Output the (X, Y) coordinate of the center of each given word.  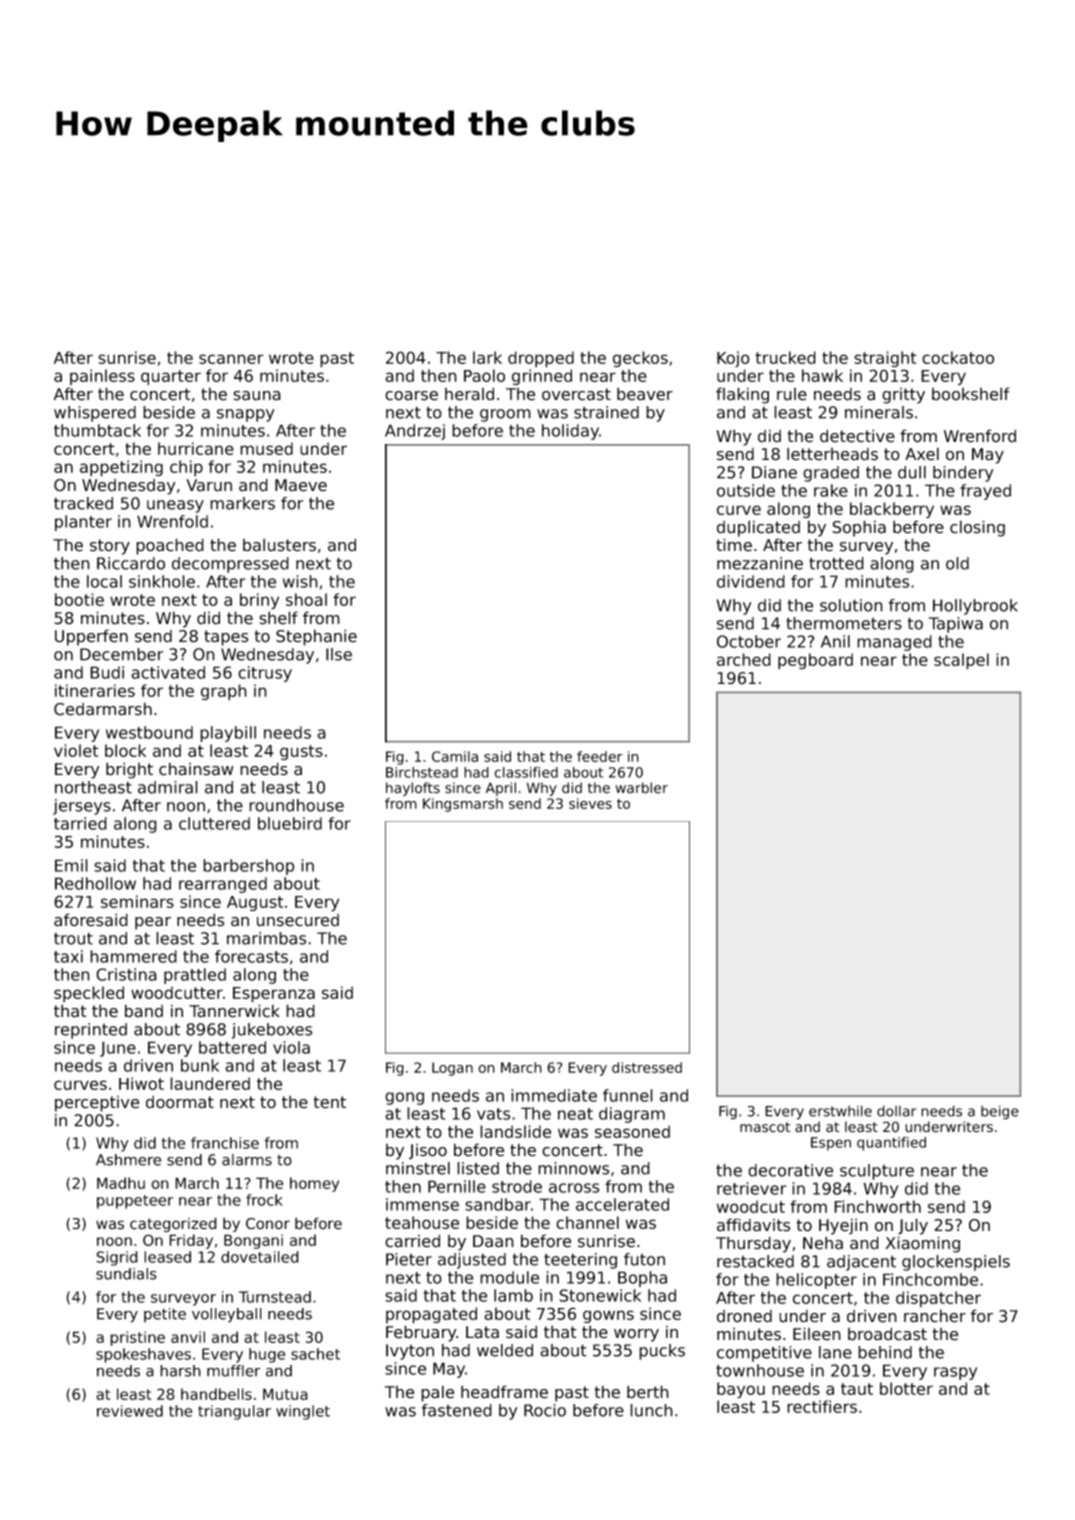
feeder (600, 756)
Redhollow (95, 883)
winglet (303, 1412)
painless (102, 377)
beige (1000, 1112)
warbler (641, 788)
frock (264, 1200)
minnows (573, 1168)
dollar (896, 1111)
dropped (541, 359)
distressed (647, 1067)
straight (885, 359)
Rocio (545, 1410)
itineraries (95, 690)
